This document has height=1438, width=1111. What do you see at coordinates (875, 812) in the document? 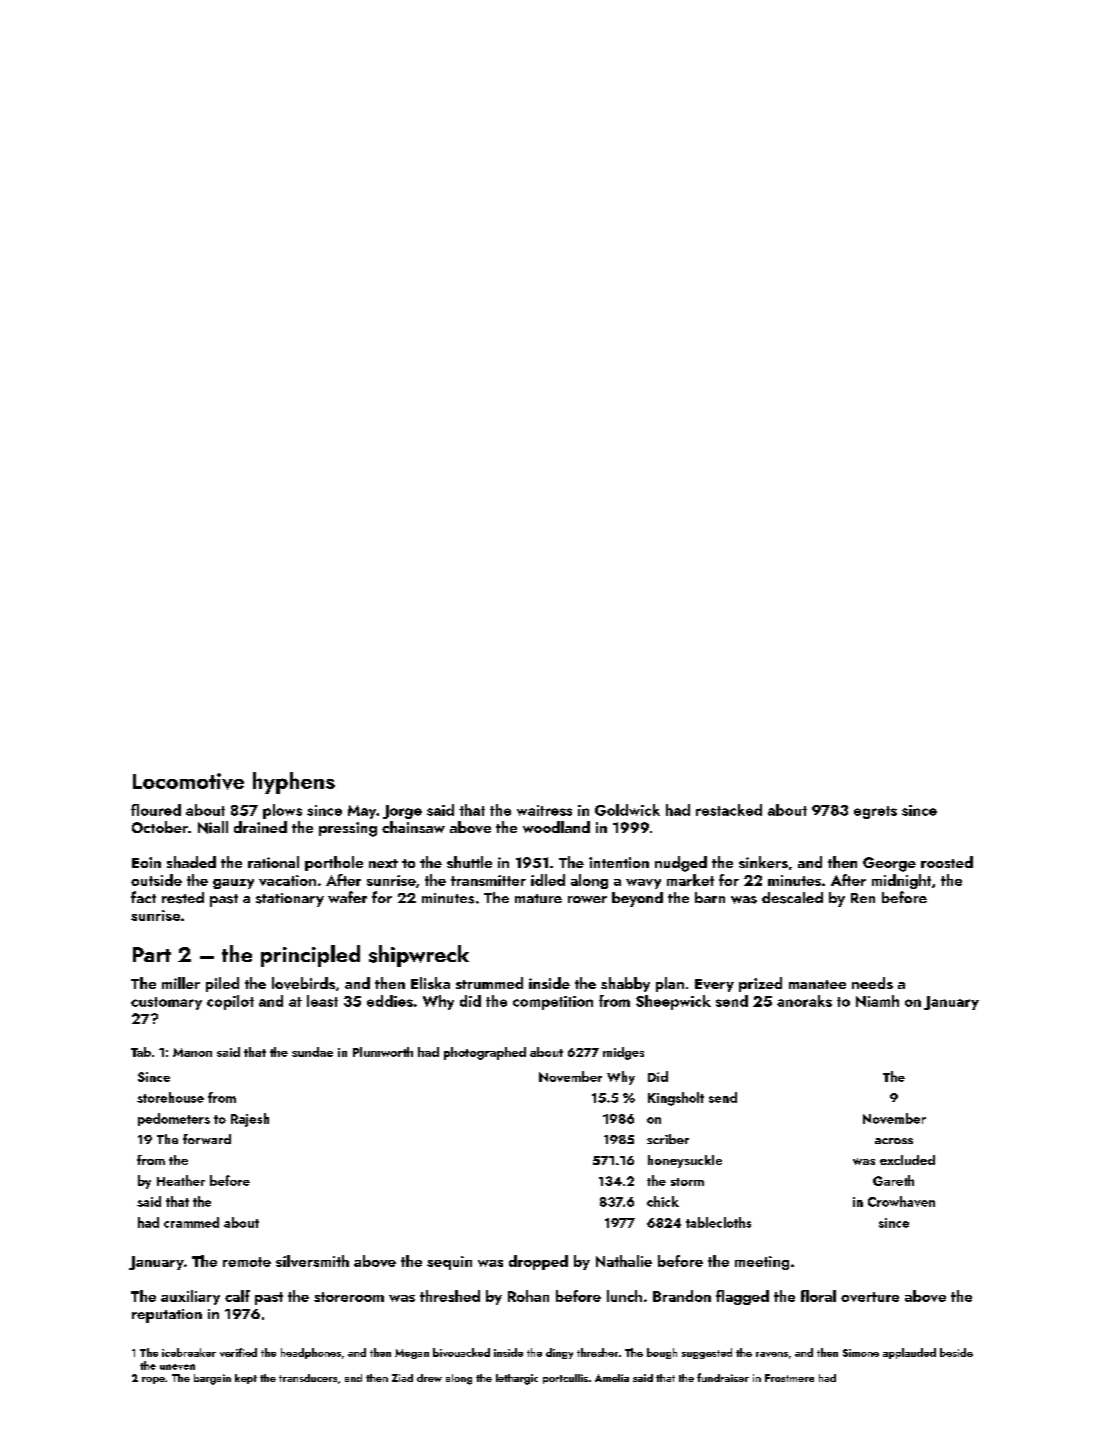
I see `egrets` at bounding box center [875, 812].
